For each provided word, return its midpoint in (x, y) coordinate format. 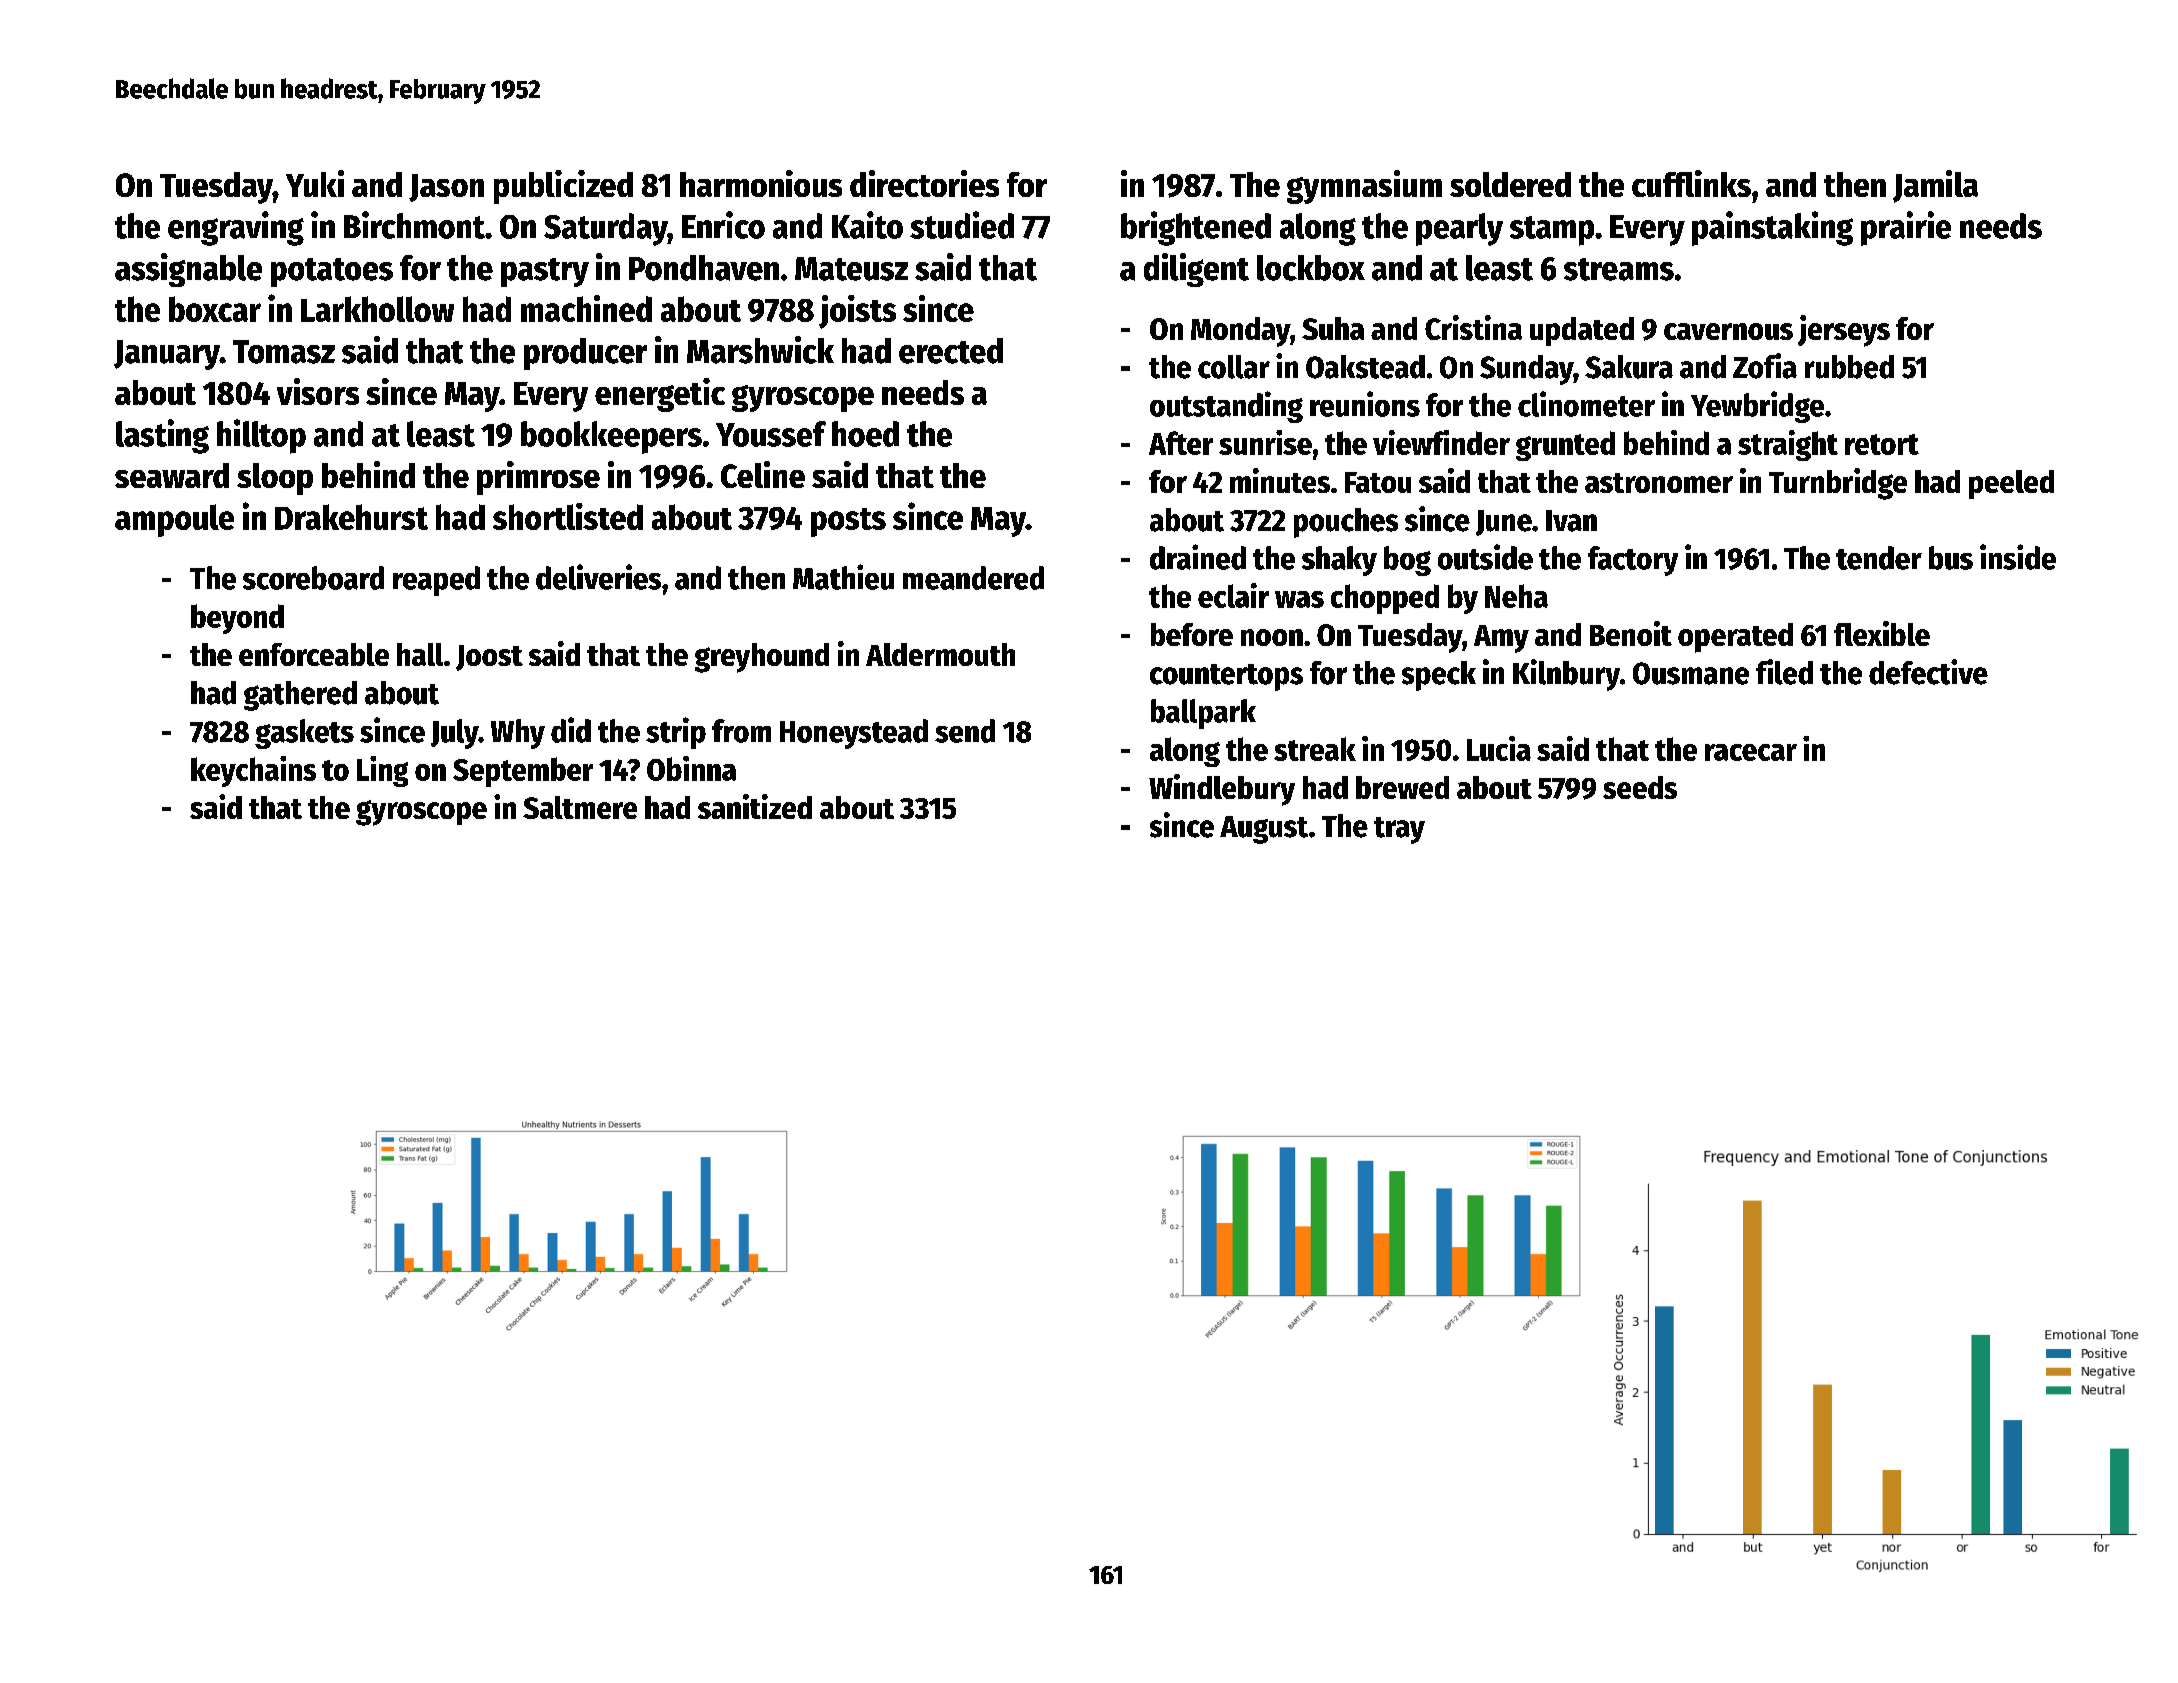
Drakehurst (351, 517)
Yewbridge (1757, 407)
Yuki (315, 183)
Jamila (1935, 186)
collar (1234, 367)
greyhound (762, 658)
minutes (1280, 480)
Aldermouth (940, 654)
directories (924, 183)
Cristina (1473, 327)
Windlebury (1222, 790)
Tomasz (284, 352)
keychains (253, 771)
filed (1784, 672)
